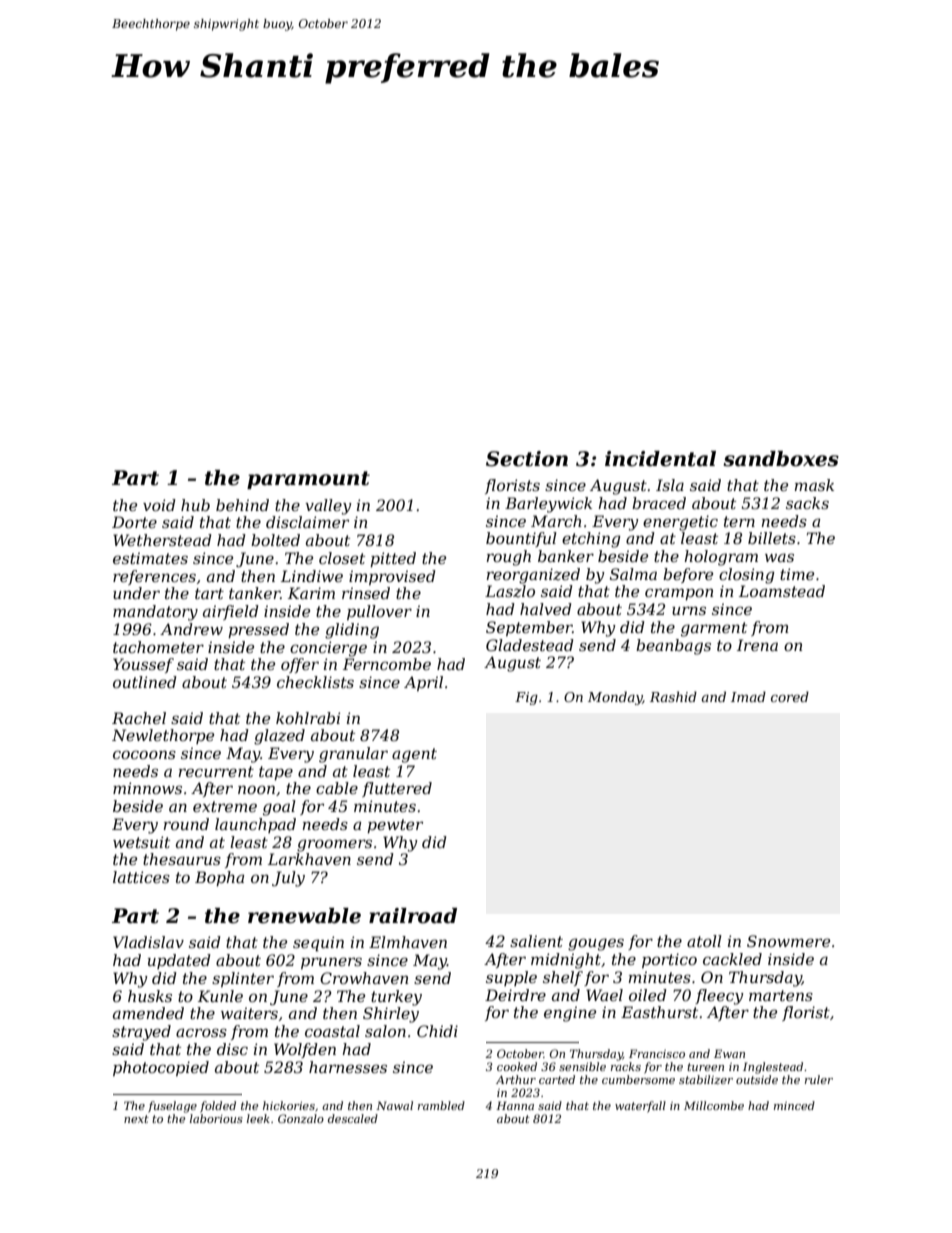  I want to click on airfield, so click(231, 612).
